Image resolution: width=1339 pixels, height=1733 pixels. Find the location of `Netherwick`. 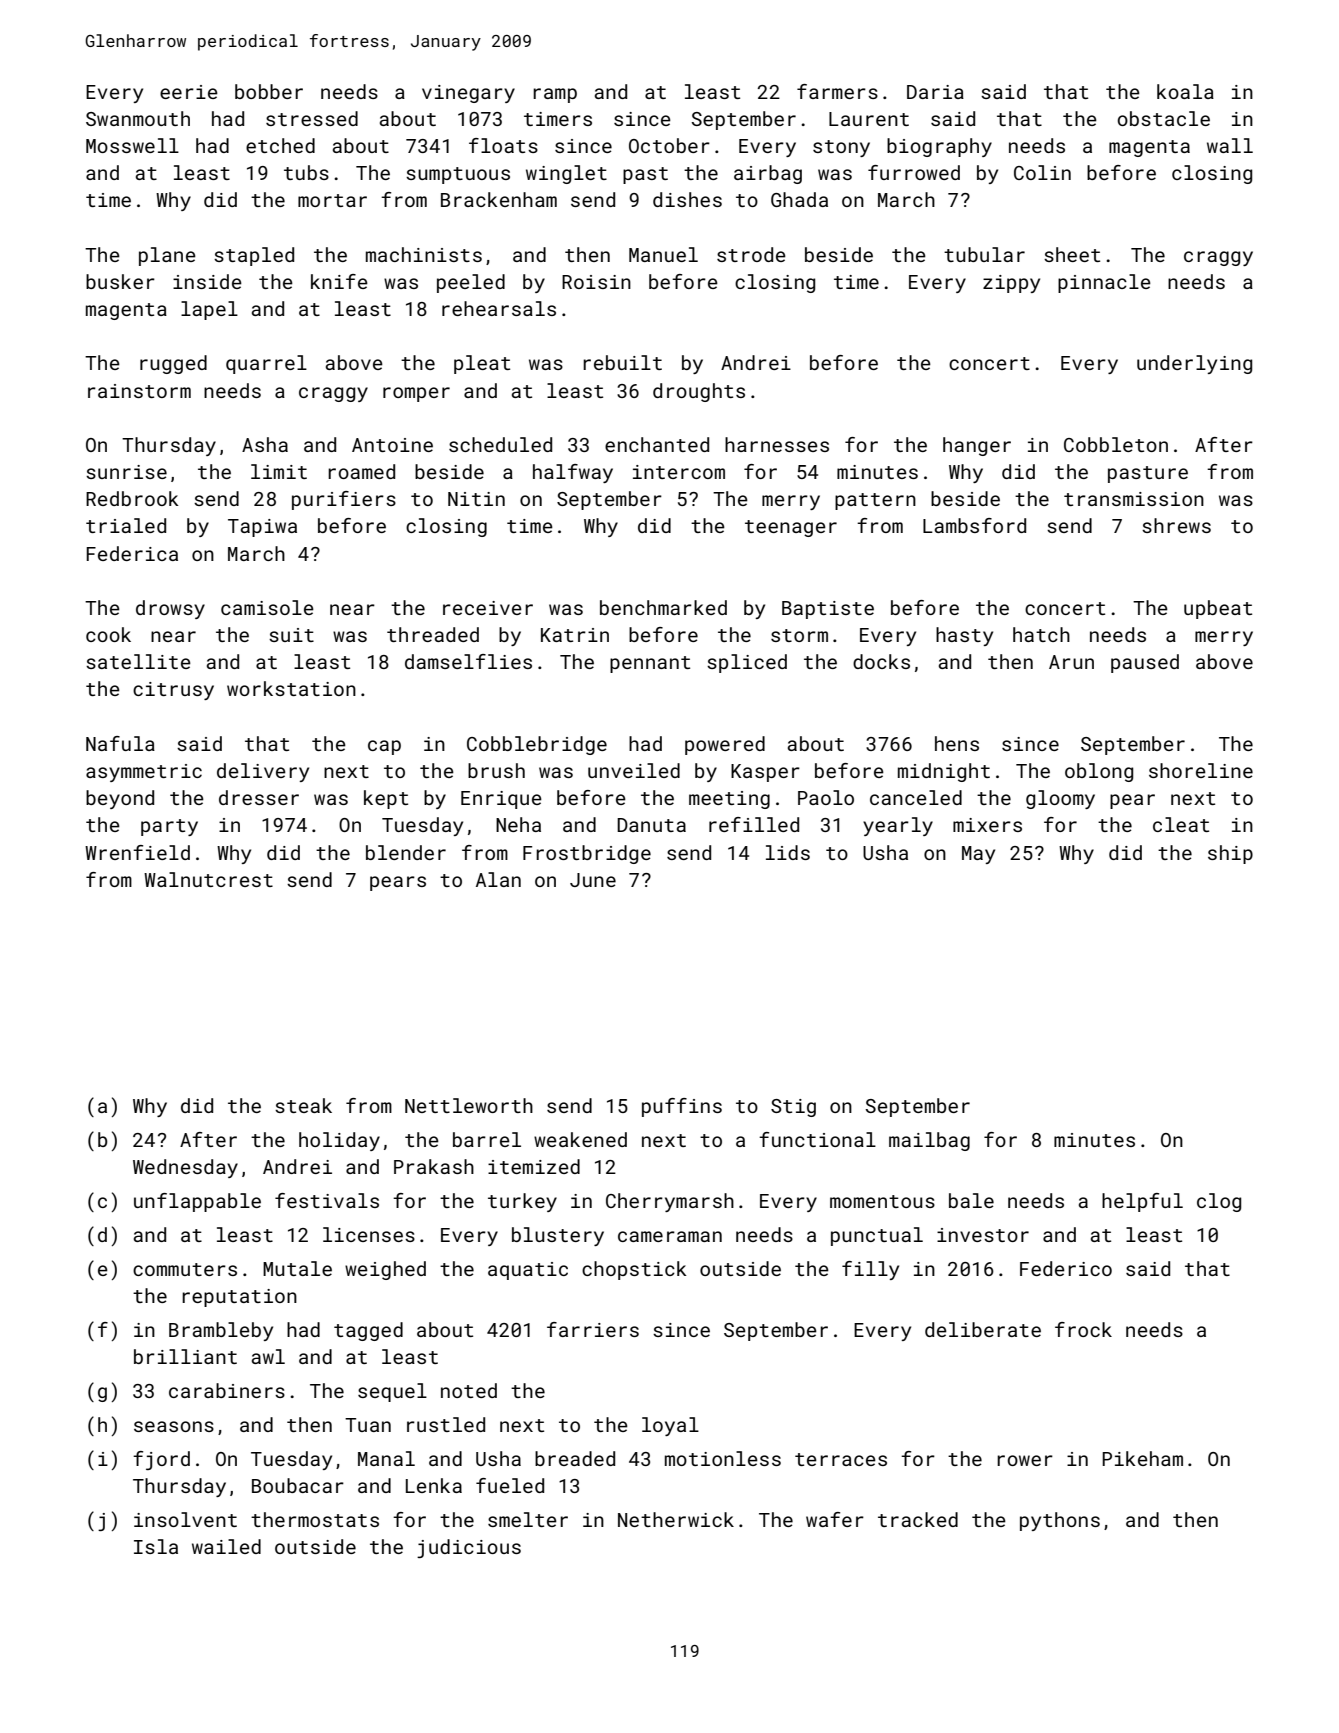

Netherwick is located at coordinates (676, 1519).
